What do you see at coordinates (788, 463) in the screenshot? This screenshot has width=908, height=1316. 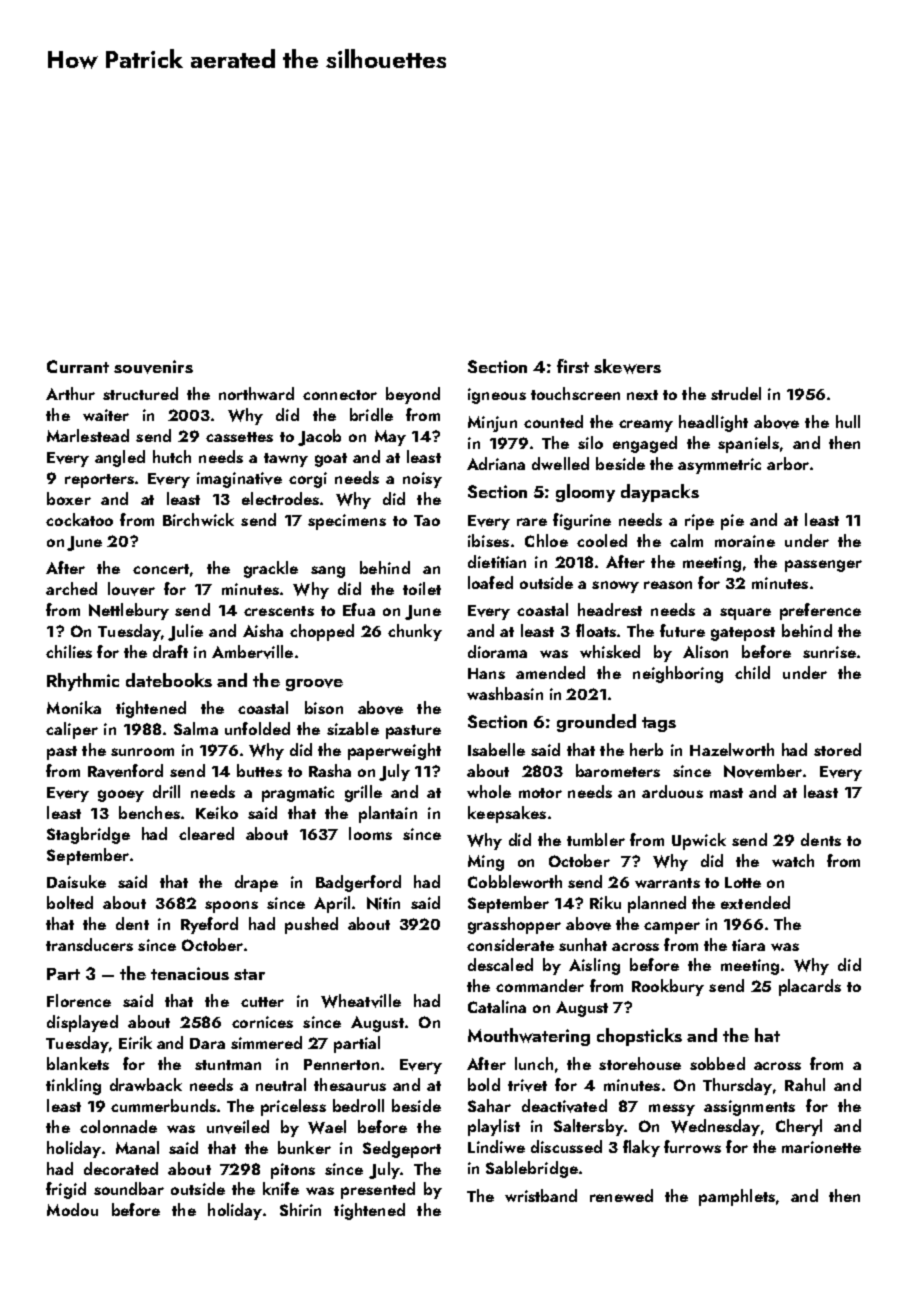 I see `arbor` at bounding box center [788, 463].
